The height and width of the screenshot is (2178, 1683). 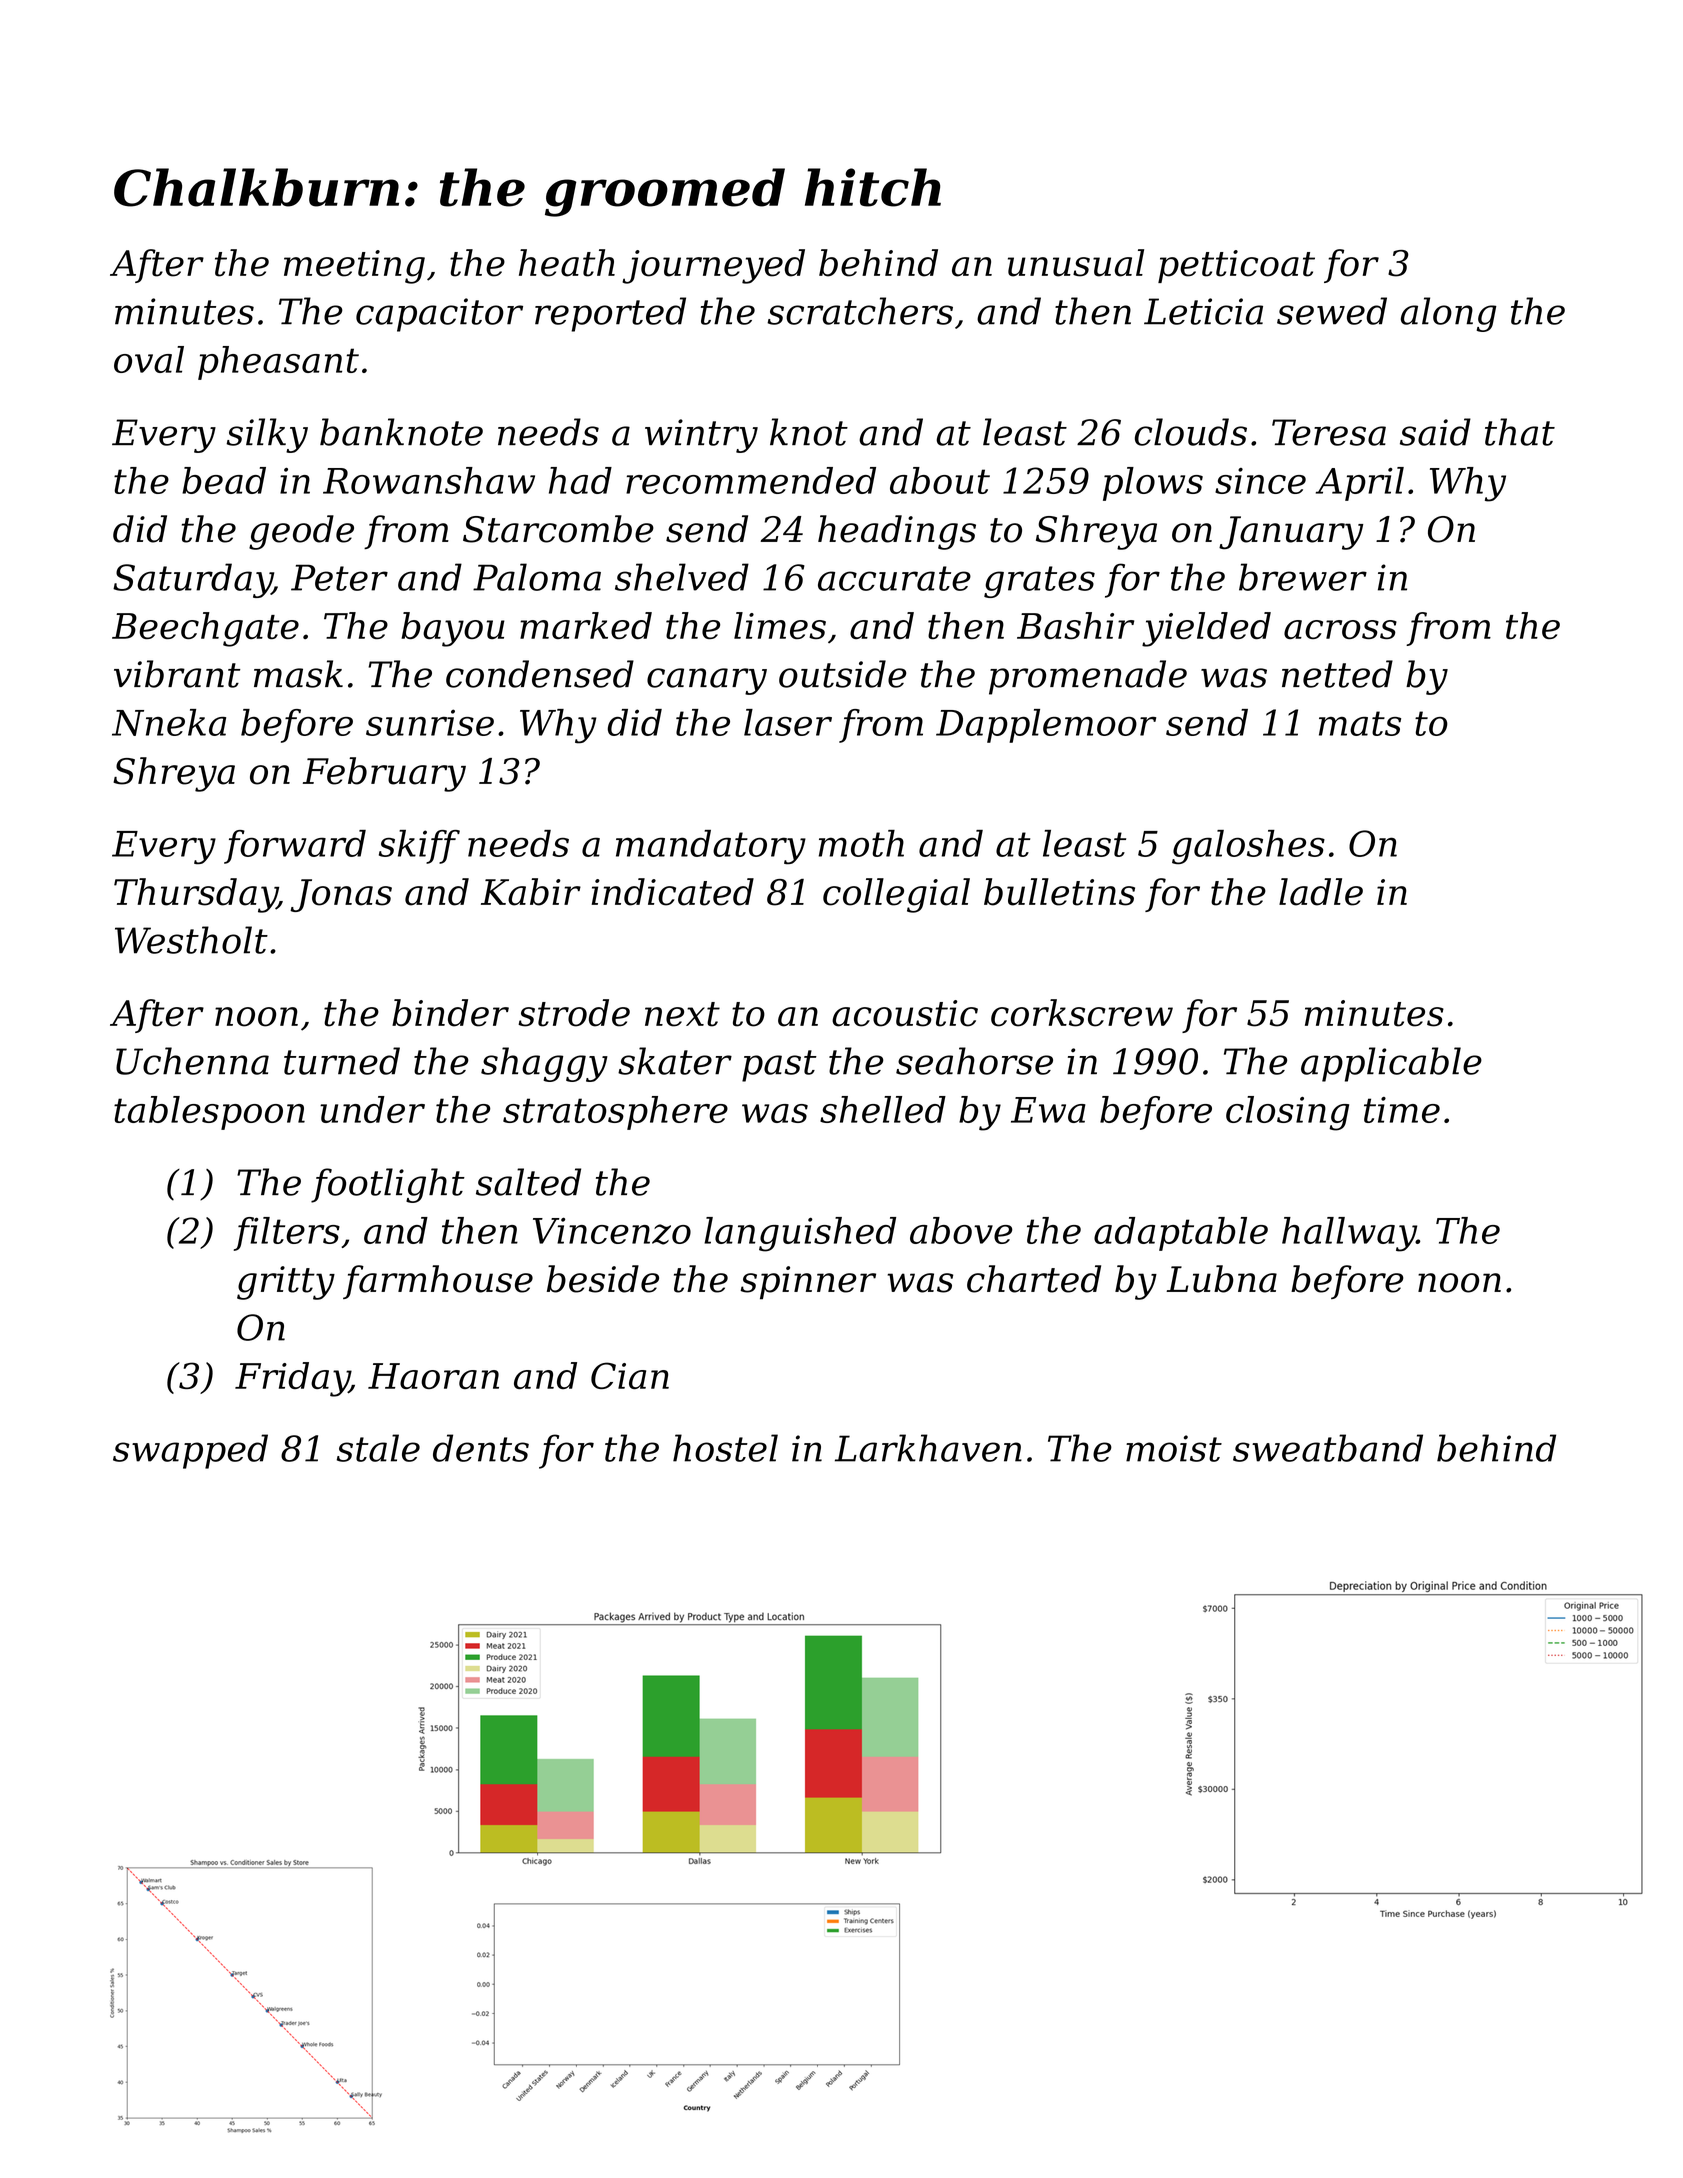 I want to click on petticoat, so click(x=1236, y=266).
